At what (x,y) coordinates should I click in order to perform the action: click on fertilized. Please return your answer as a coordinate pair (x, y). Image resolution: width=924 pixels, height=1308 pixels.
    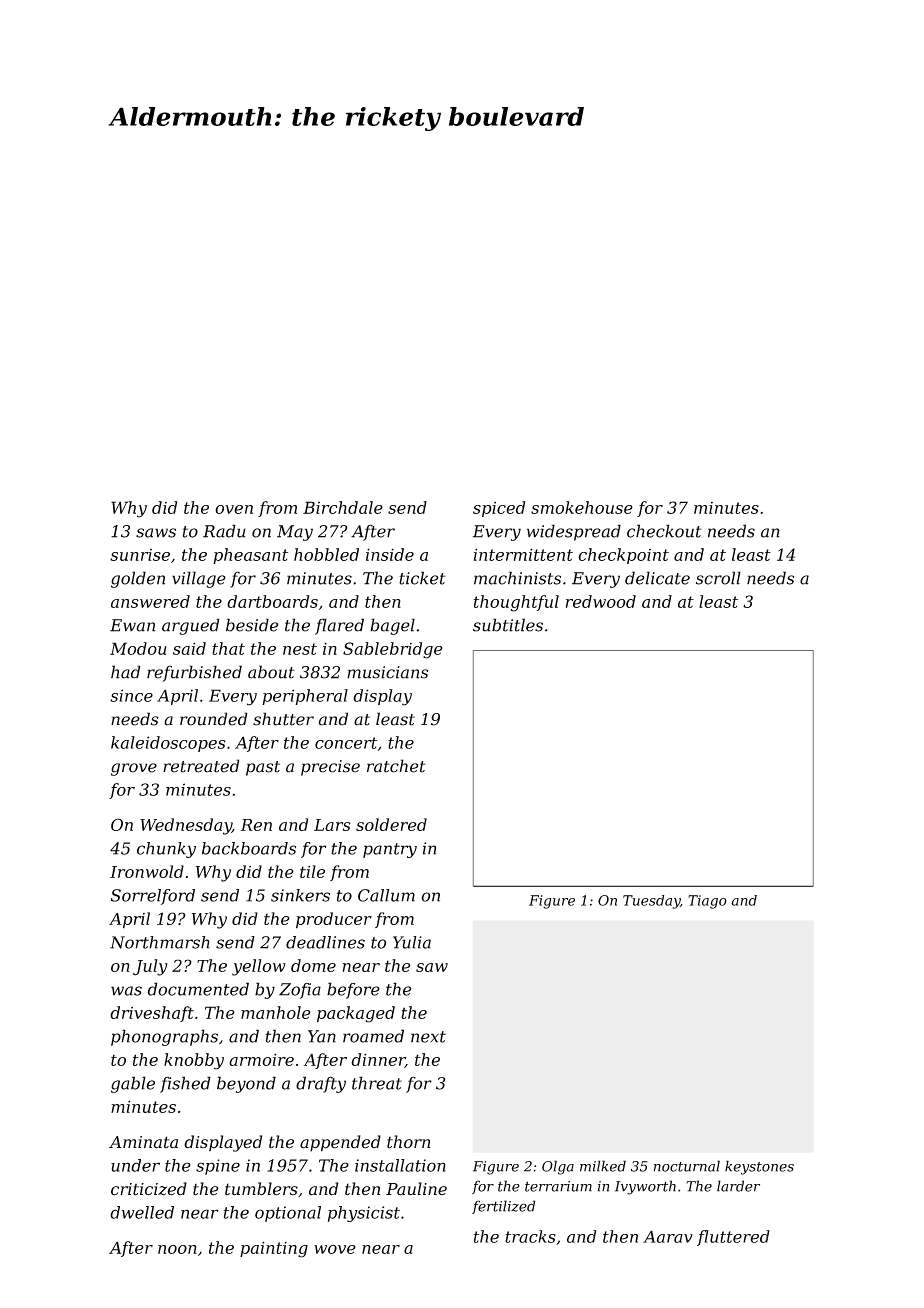
    Looking at the image, I should click on (503, 1207).
